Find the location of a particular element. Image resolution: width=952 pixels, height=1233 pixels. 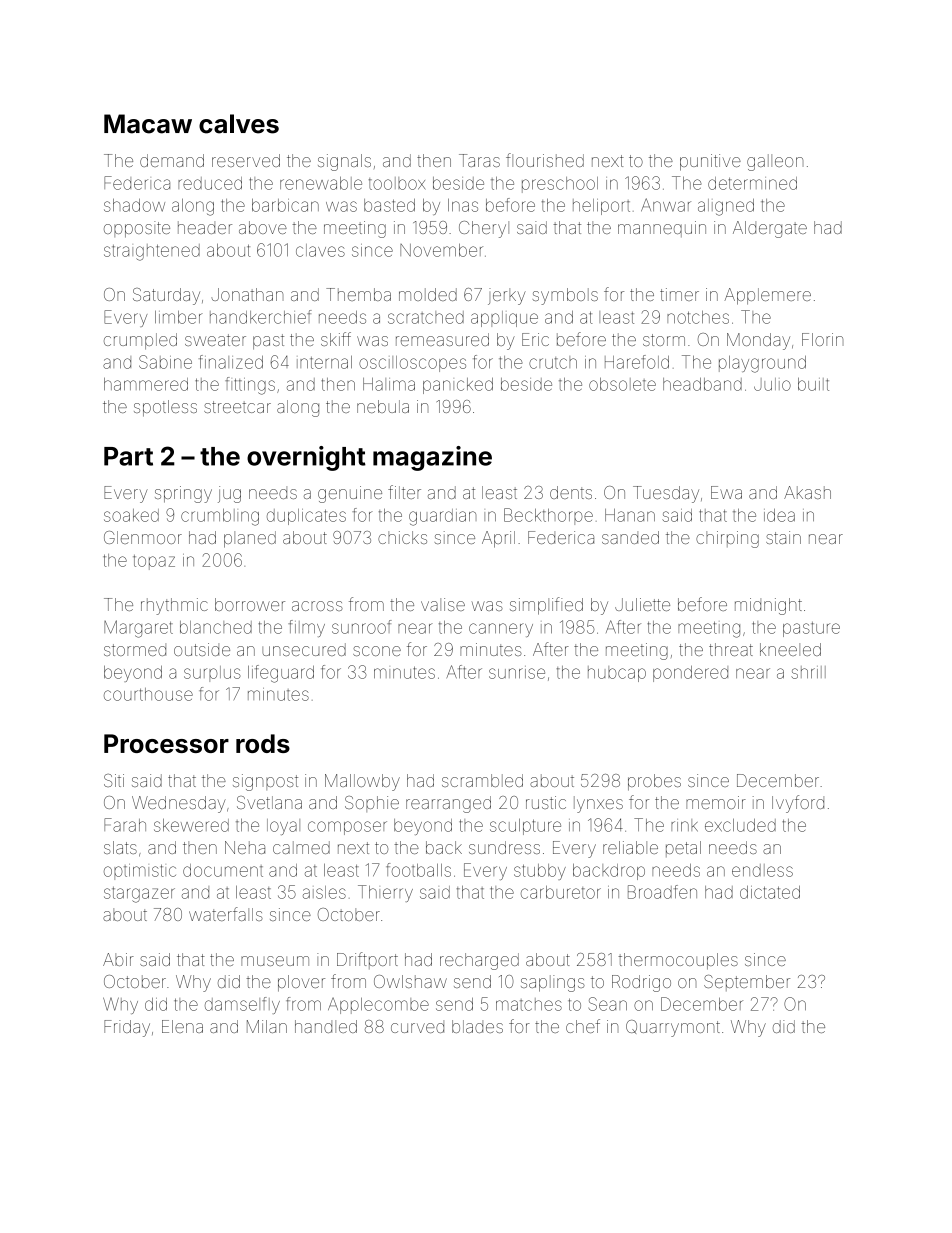

Friday is located at coordinates (127, 1028).
